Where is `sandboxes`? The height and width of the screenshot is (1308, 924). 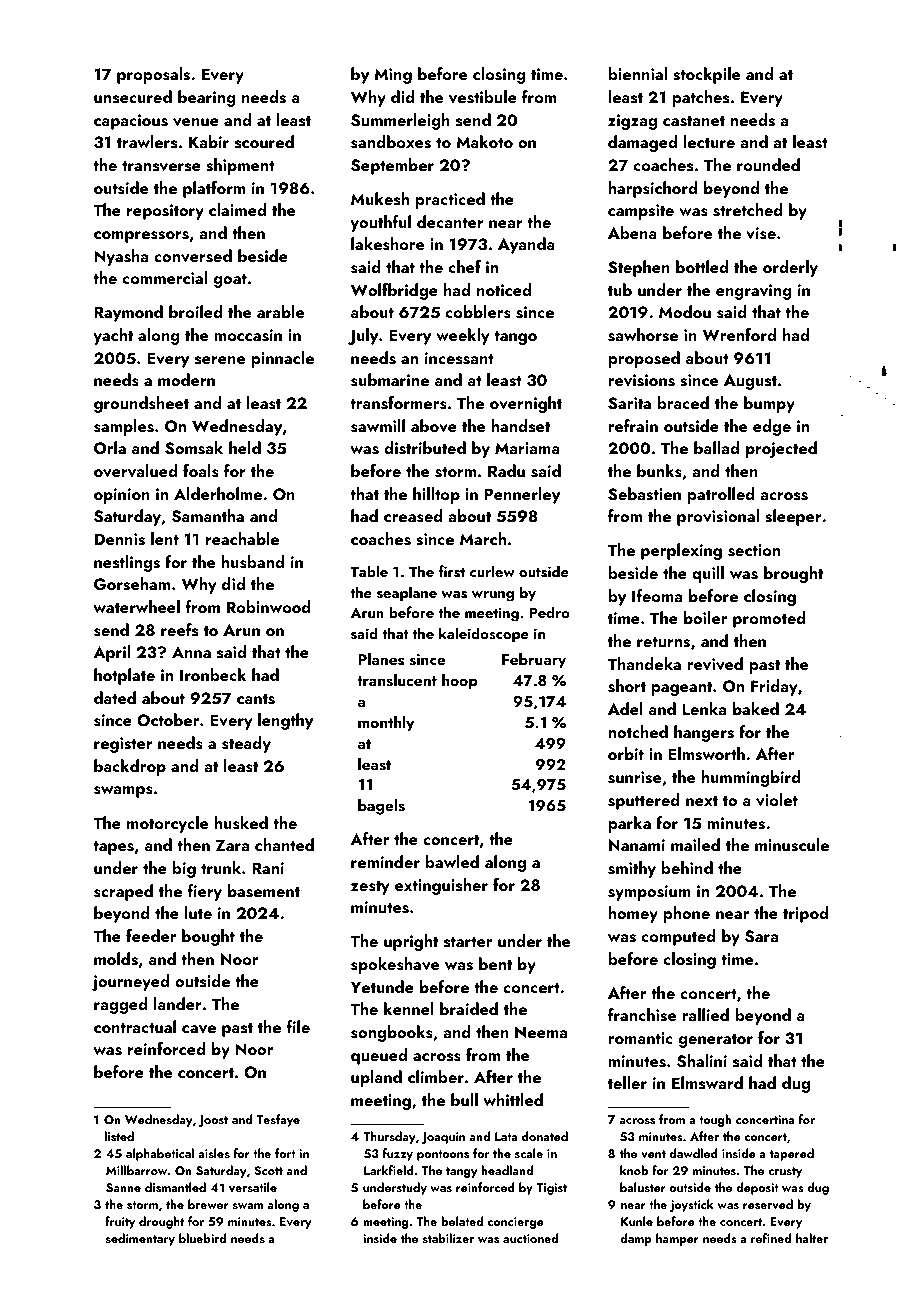
sandboxes is located at coordinates (391, 142).
